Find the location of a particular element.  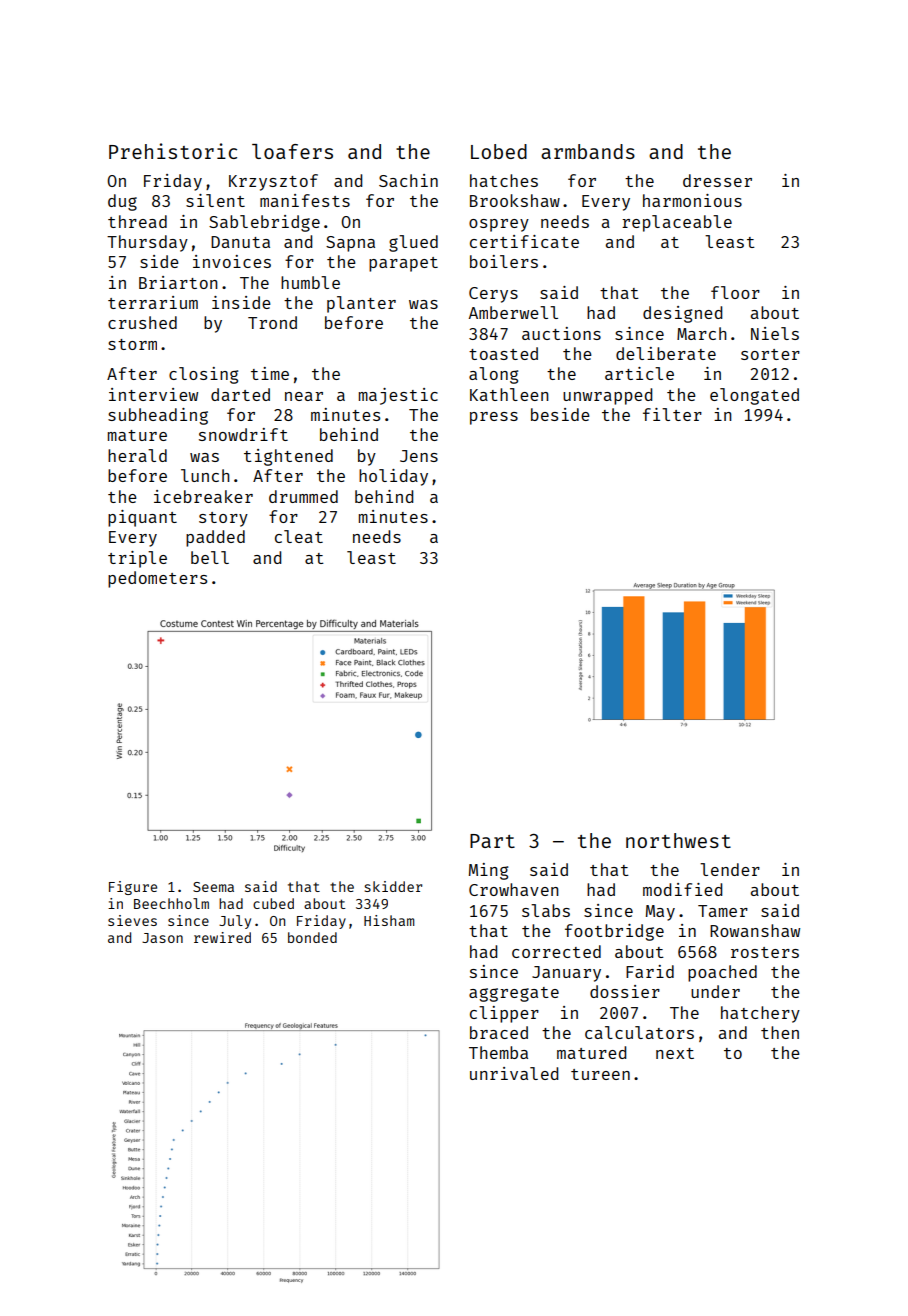

armbands is located at coordinates (588, 151).
